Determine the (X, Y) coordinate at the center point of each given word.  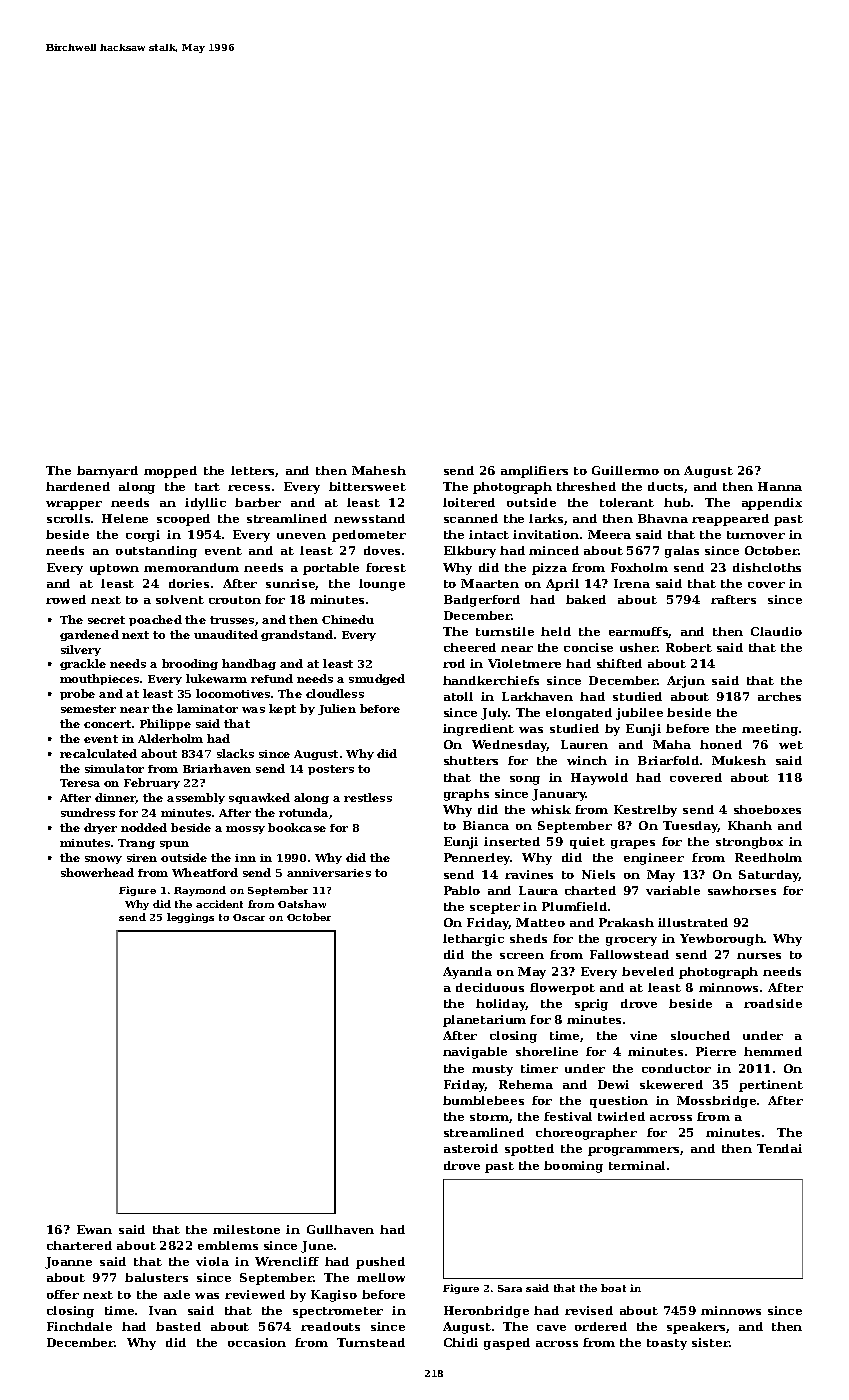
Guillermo (625, 470)
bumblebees (483, 1100)
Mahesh (379, 470)
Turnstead (371, 1342)
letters (252, 470)
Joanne (68, 1263)
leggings (190, 918)
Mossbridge (716, 1102)
